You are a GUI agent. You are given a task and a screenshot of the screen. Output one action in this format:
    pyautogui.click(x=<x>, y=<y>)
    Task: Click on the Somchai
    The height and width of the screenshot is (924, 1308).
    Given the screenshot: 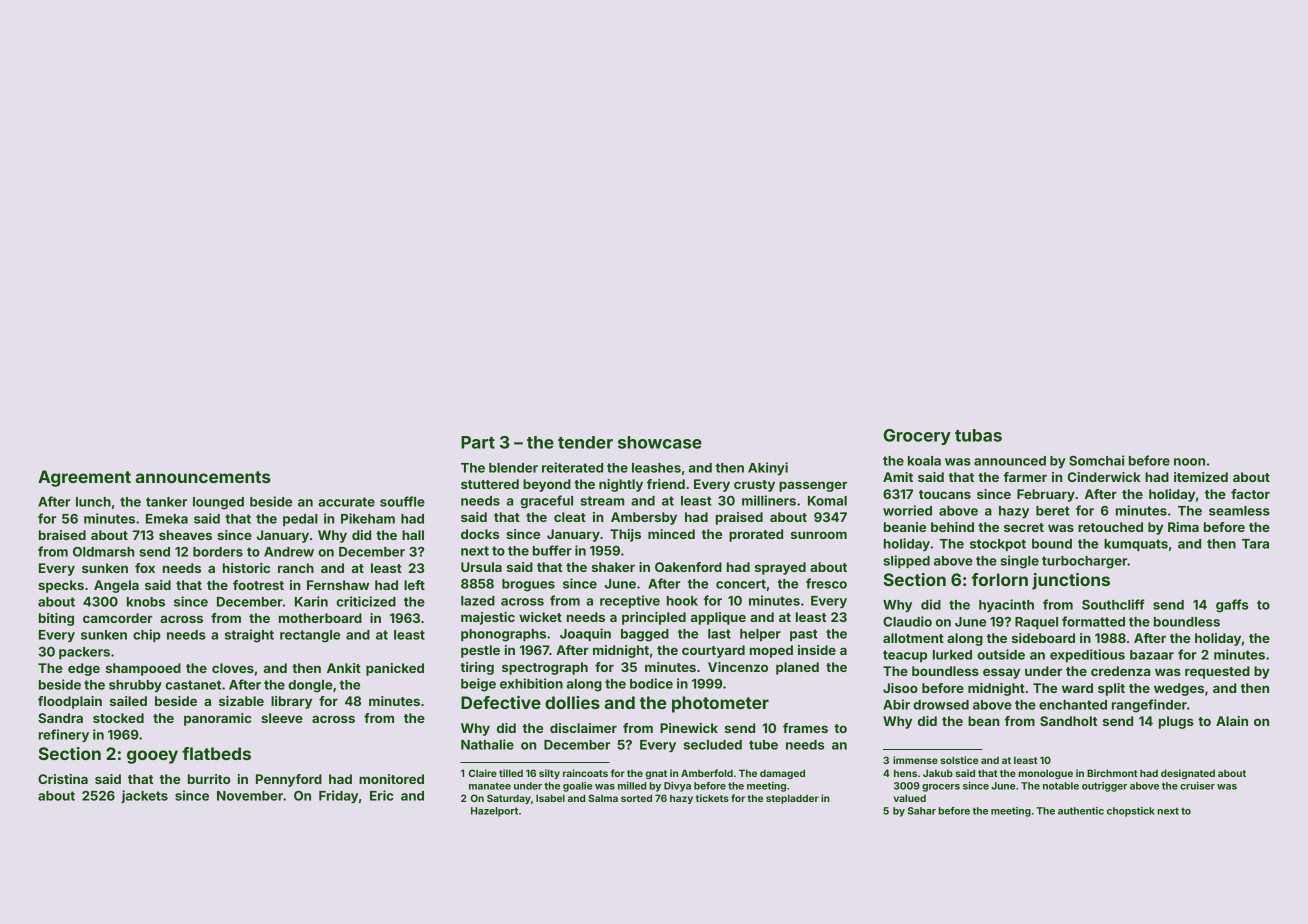 What is the action you would take?
    pyautogui.click(x=1096, y=460)
